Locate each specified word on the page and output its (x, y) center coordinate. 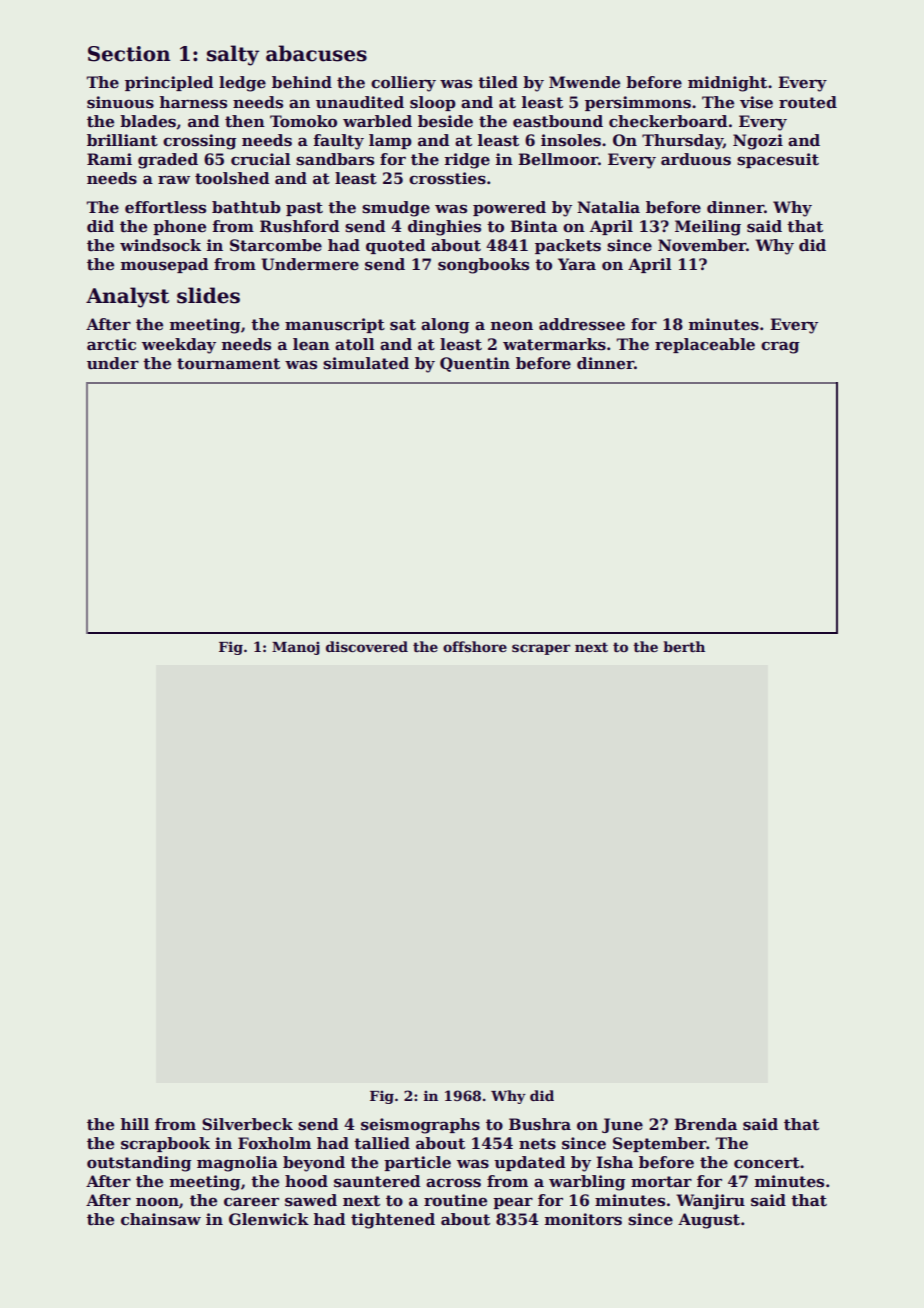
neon (512, 326)
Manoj (296, 648)
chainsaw (161, 1219)
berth (684, 646)
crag (780, 347)
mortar (661, 1182)
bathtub (246, 207)
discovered (367, 646)
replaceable (705, 345)
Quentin (475, 364)
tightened (393, 1221)
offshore (475, 646)
